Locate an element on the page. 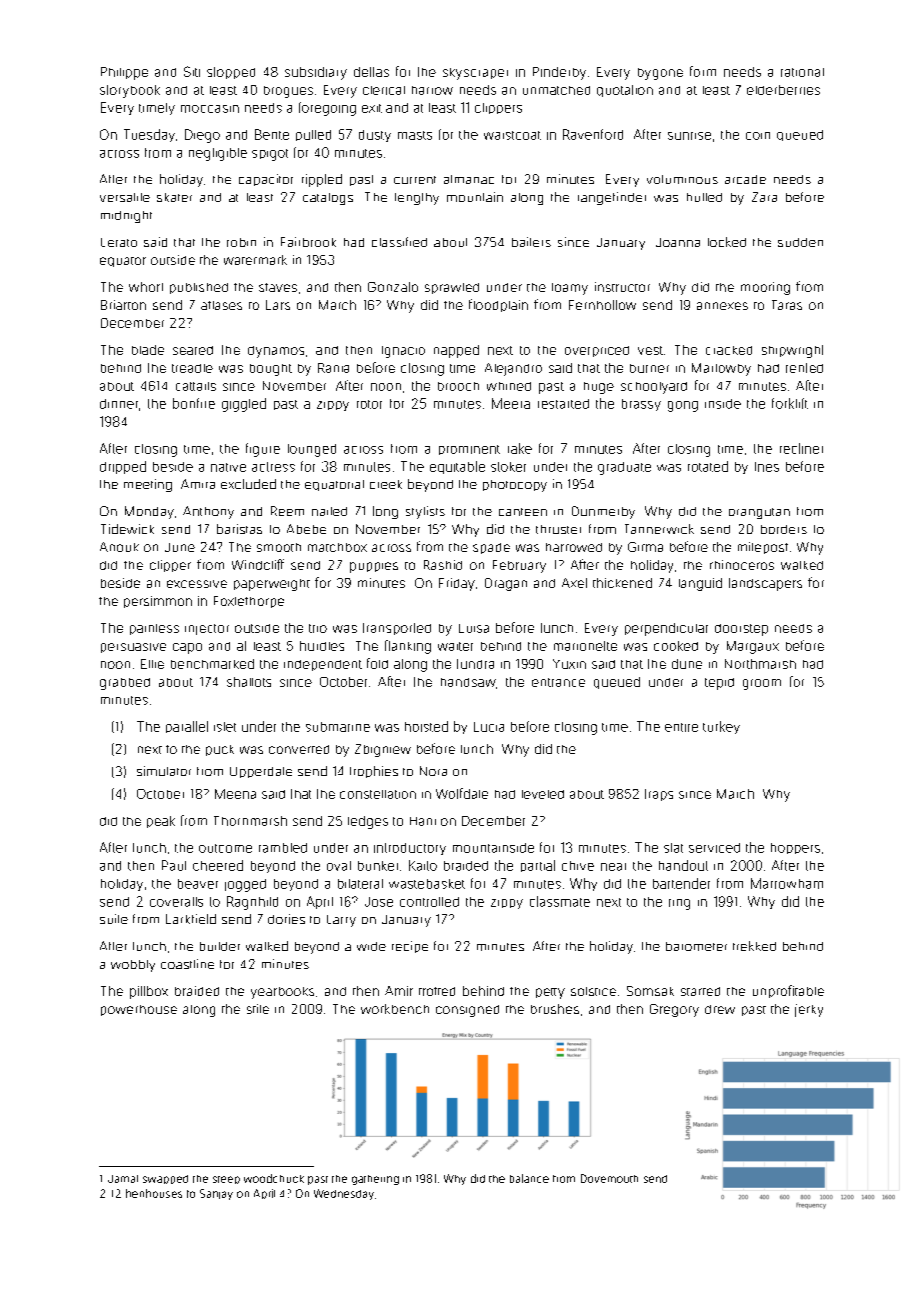 Image resolution: width=924 pixels, height=1314 pixels. henhouses is located at coordinates (154, 1193).
